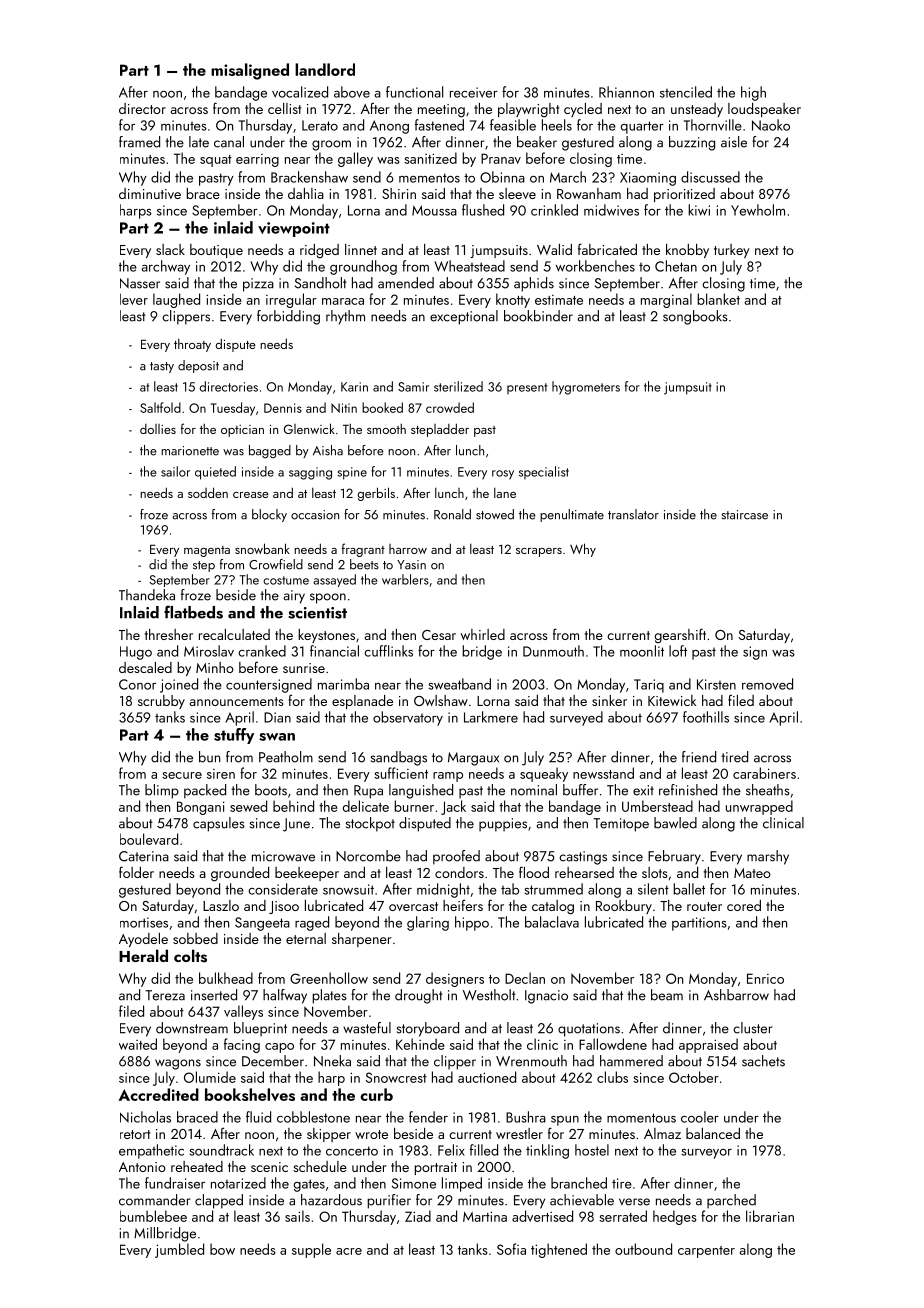 This screenshot has width=924, height=1308. Describe the element at coordinates (214, 995) in the screenshot. I see `inserted` at that location.
